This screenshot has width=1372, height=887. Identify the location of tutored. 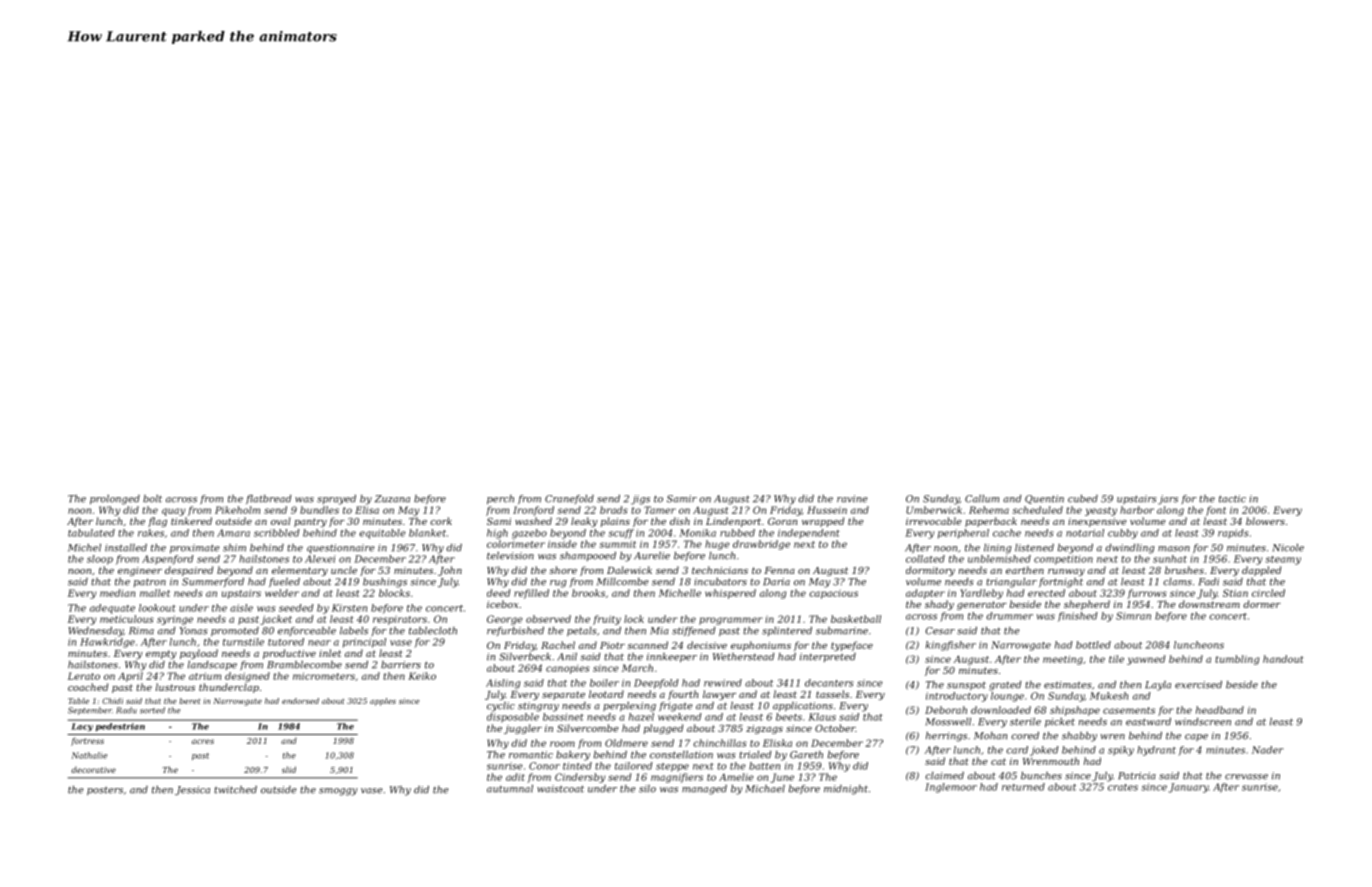
(286, 642).
